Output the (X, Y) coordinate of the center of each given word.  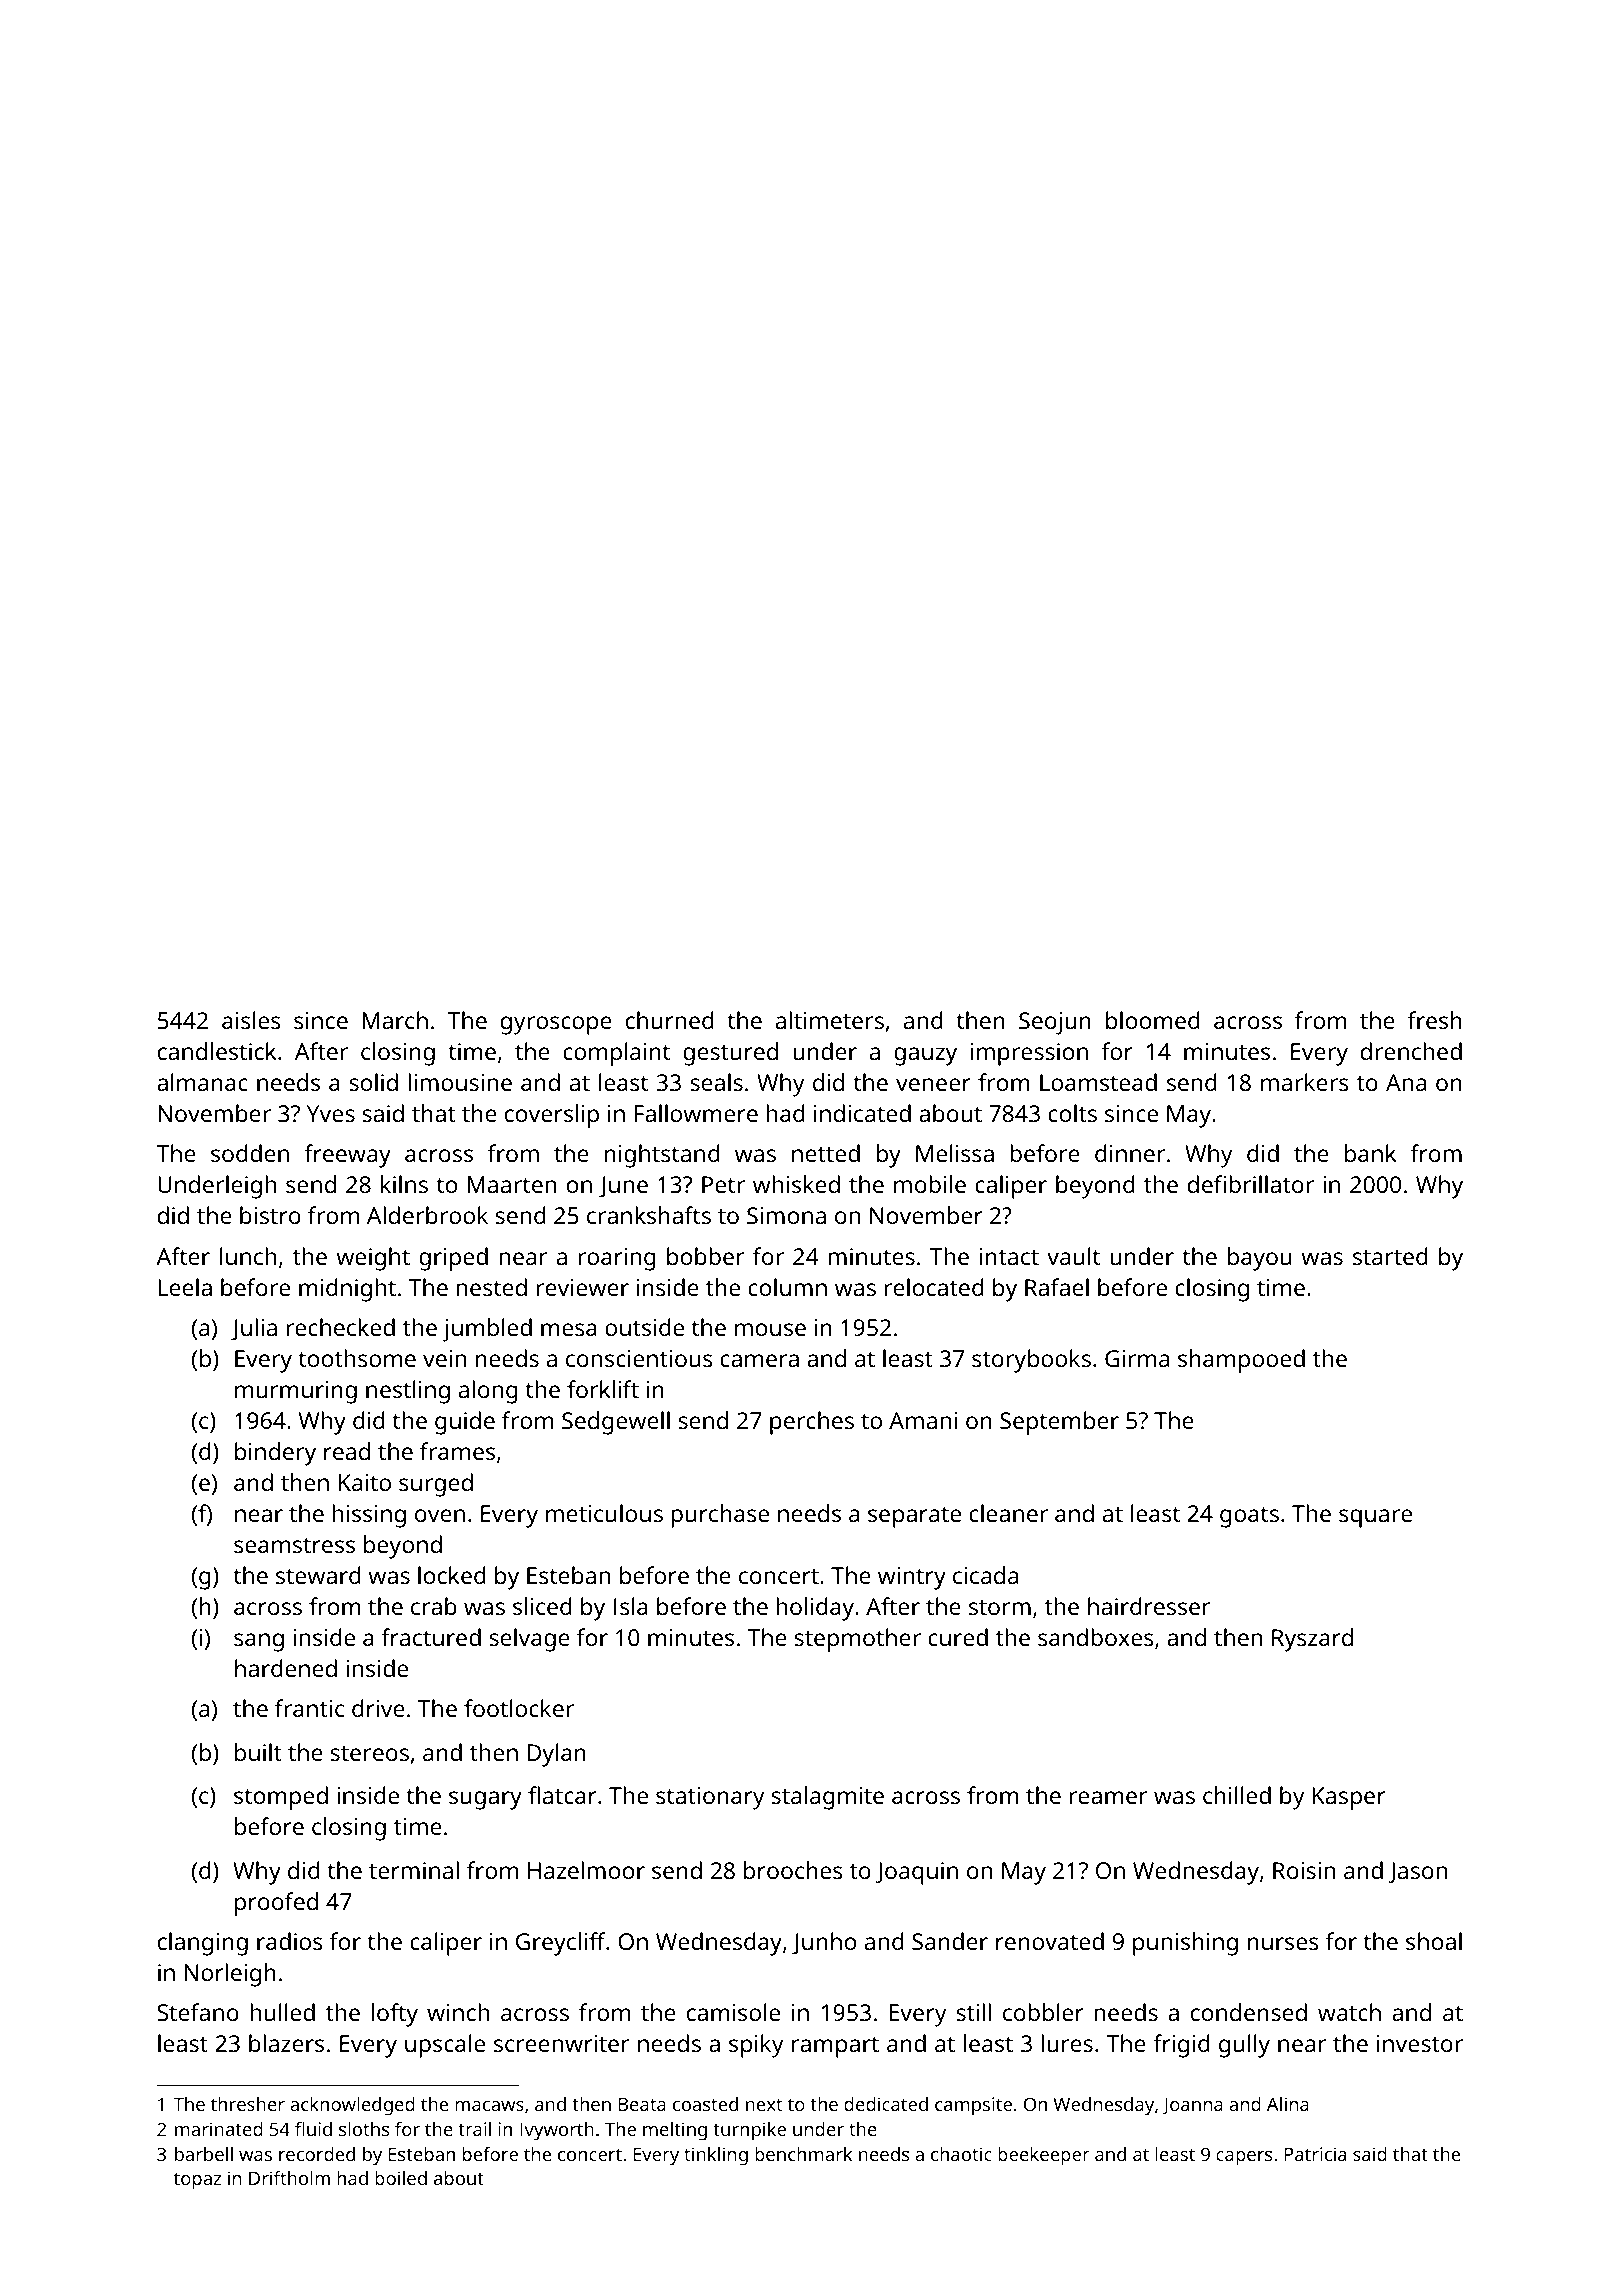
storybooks (1031, 1361)
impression (1029, 1054)
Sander (950, 1941)
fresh (1435, 1020)
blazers (286, 2043)
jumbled (487, 1330)
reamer (1108, 1797)
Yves (331, 1113)
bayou (1260, 1259)
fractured (431, 1637)
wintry (912, 1578)
